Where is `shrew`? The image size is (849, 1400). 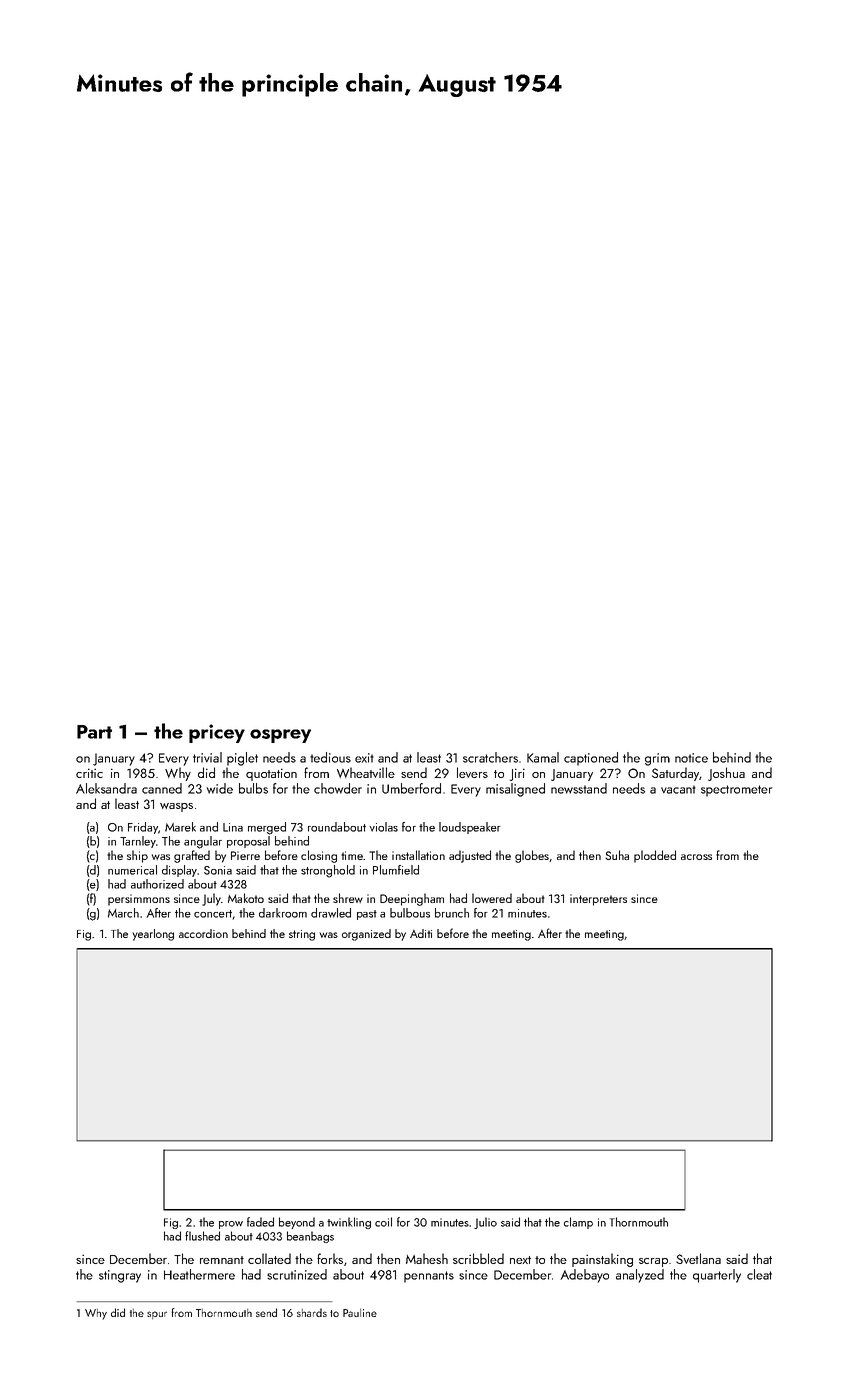
shrew is located at coordinates (348, 898).
